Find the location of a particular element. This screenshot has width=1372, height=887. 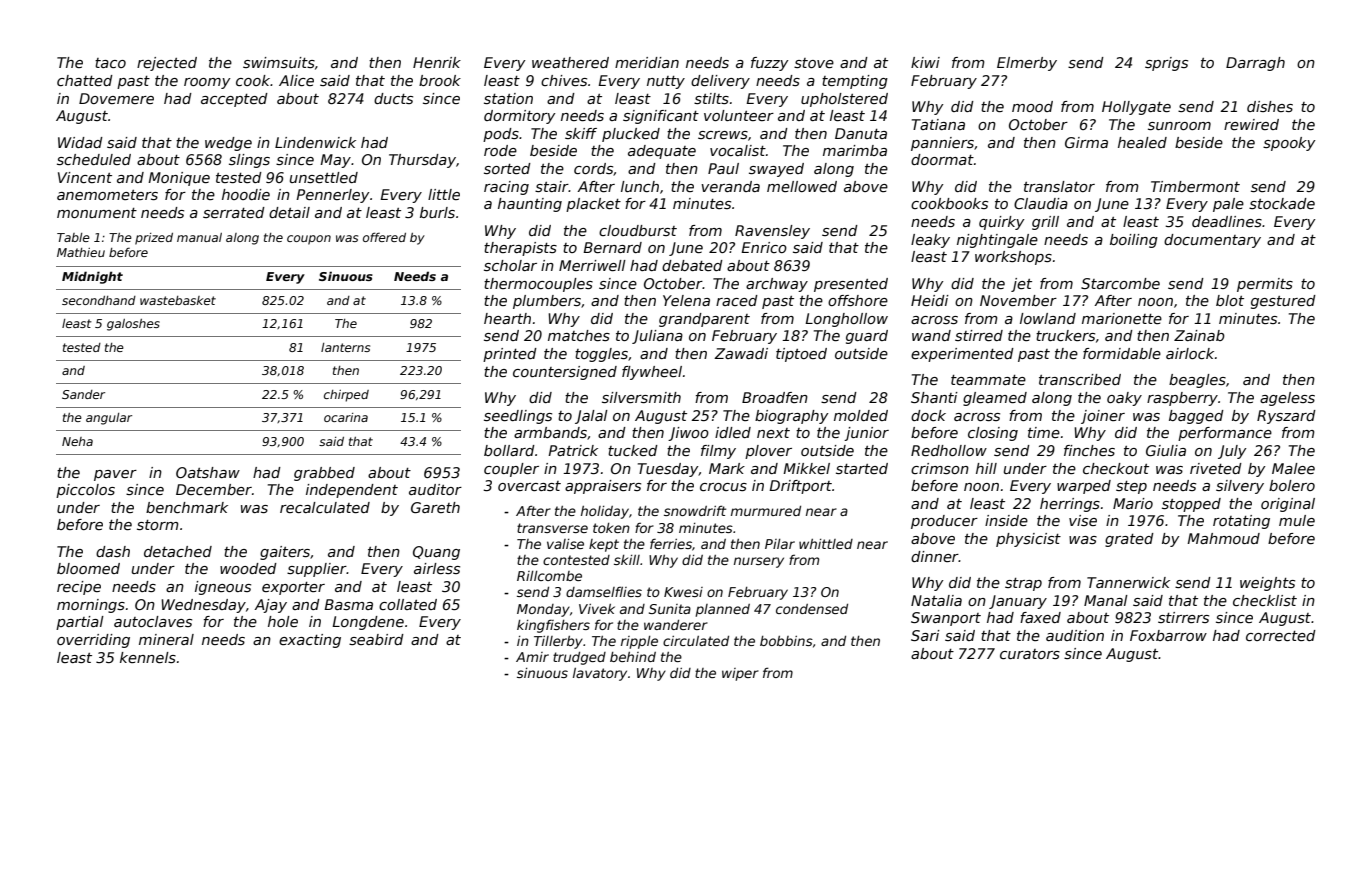

accepted is located at coordinates (234, 100).
